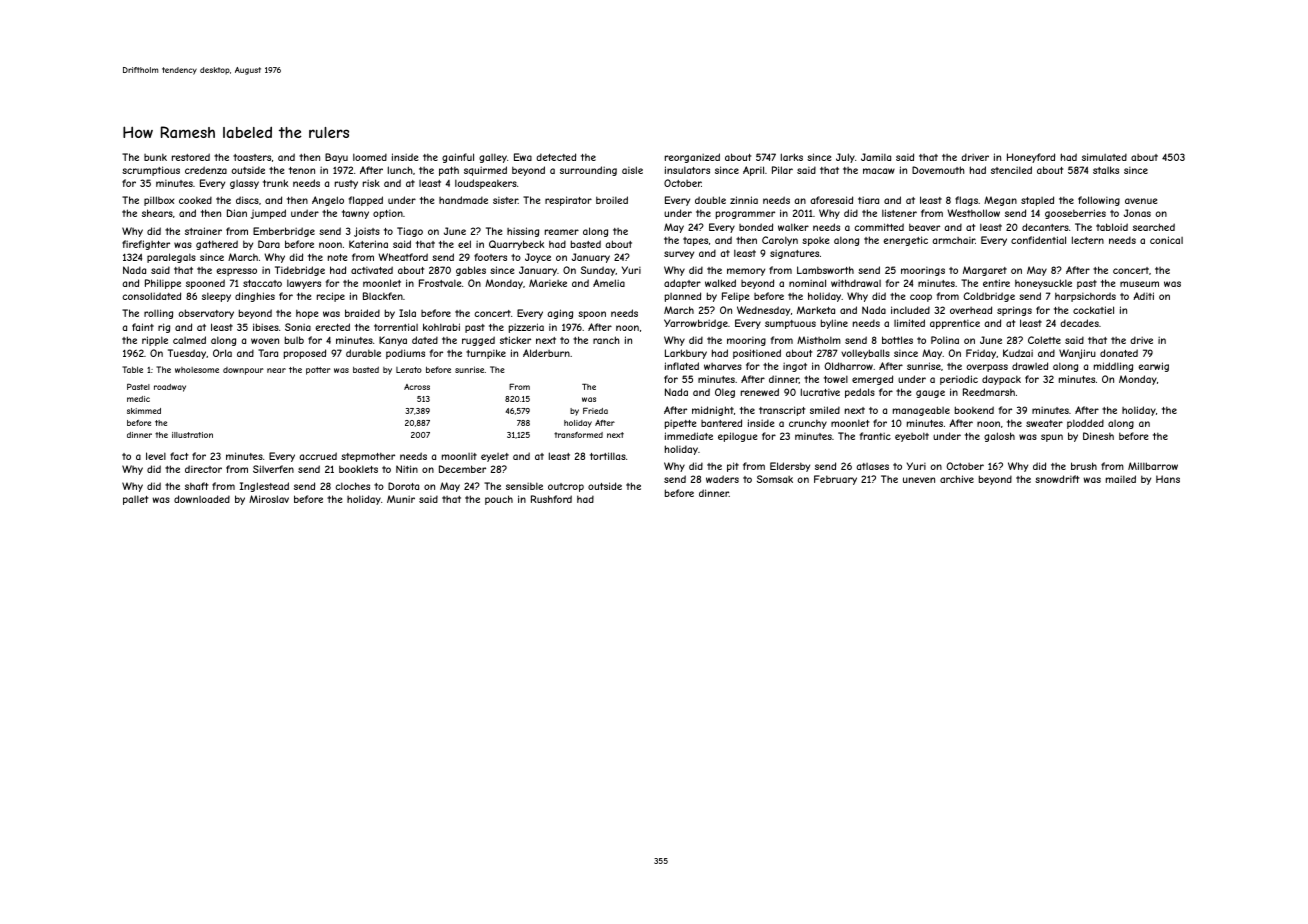  I want to click on Tuesday, so click(187, 354).
